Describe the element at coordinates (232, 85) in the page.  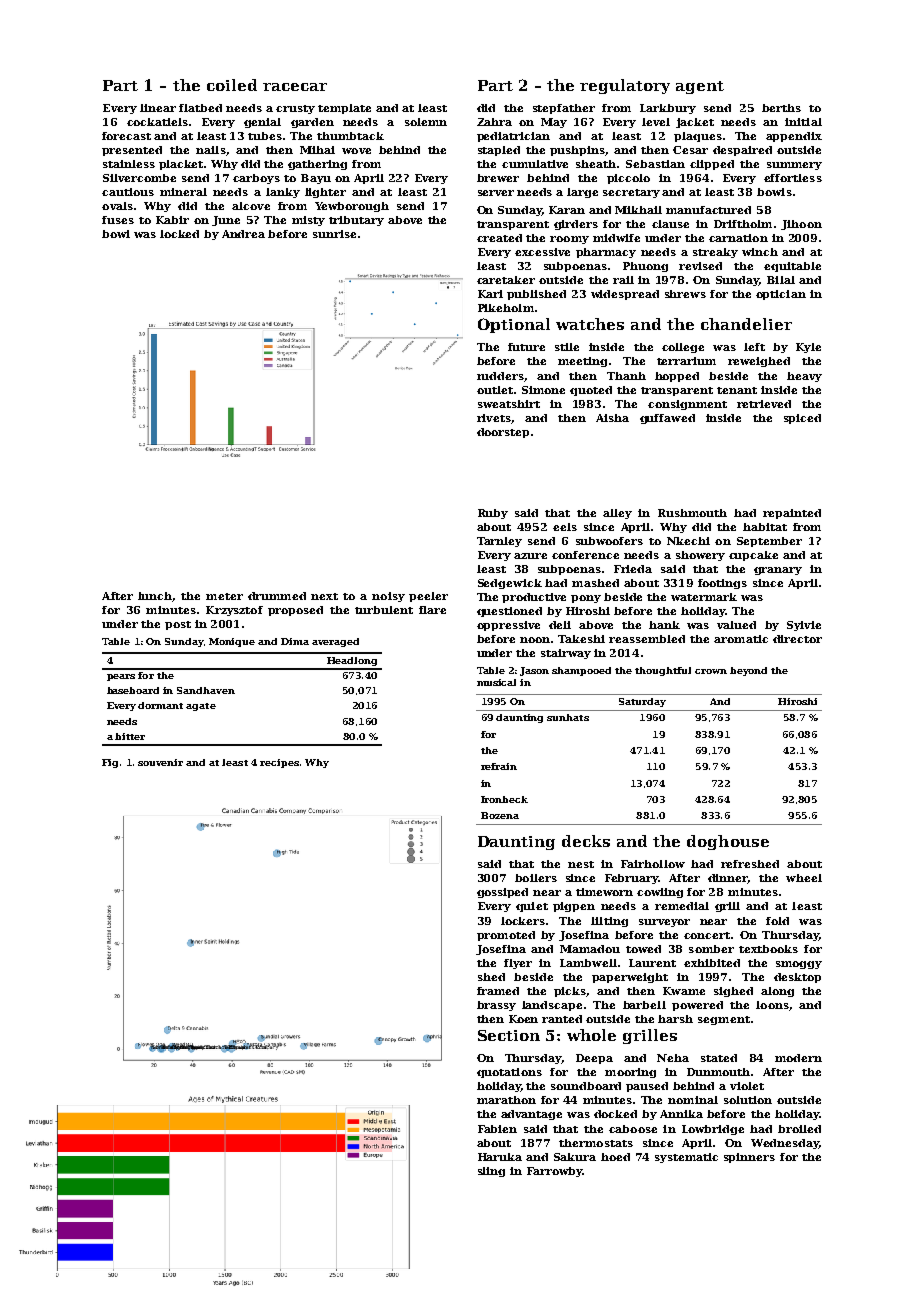
I see `coiled` at that location.
